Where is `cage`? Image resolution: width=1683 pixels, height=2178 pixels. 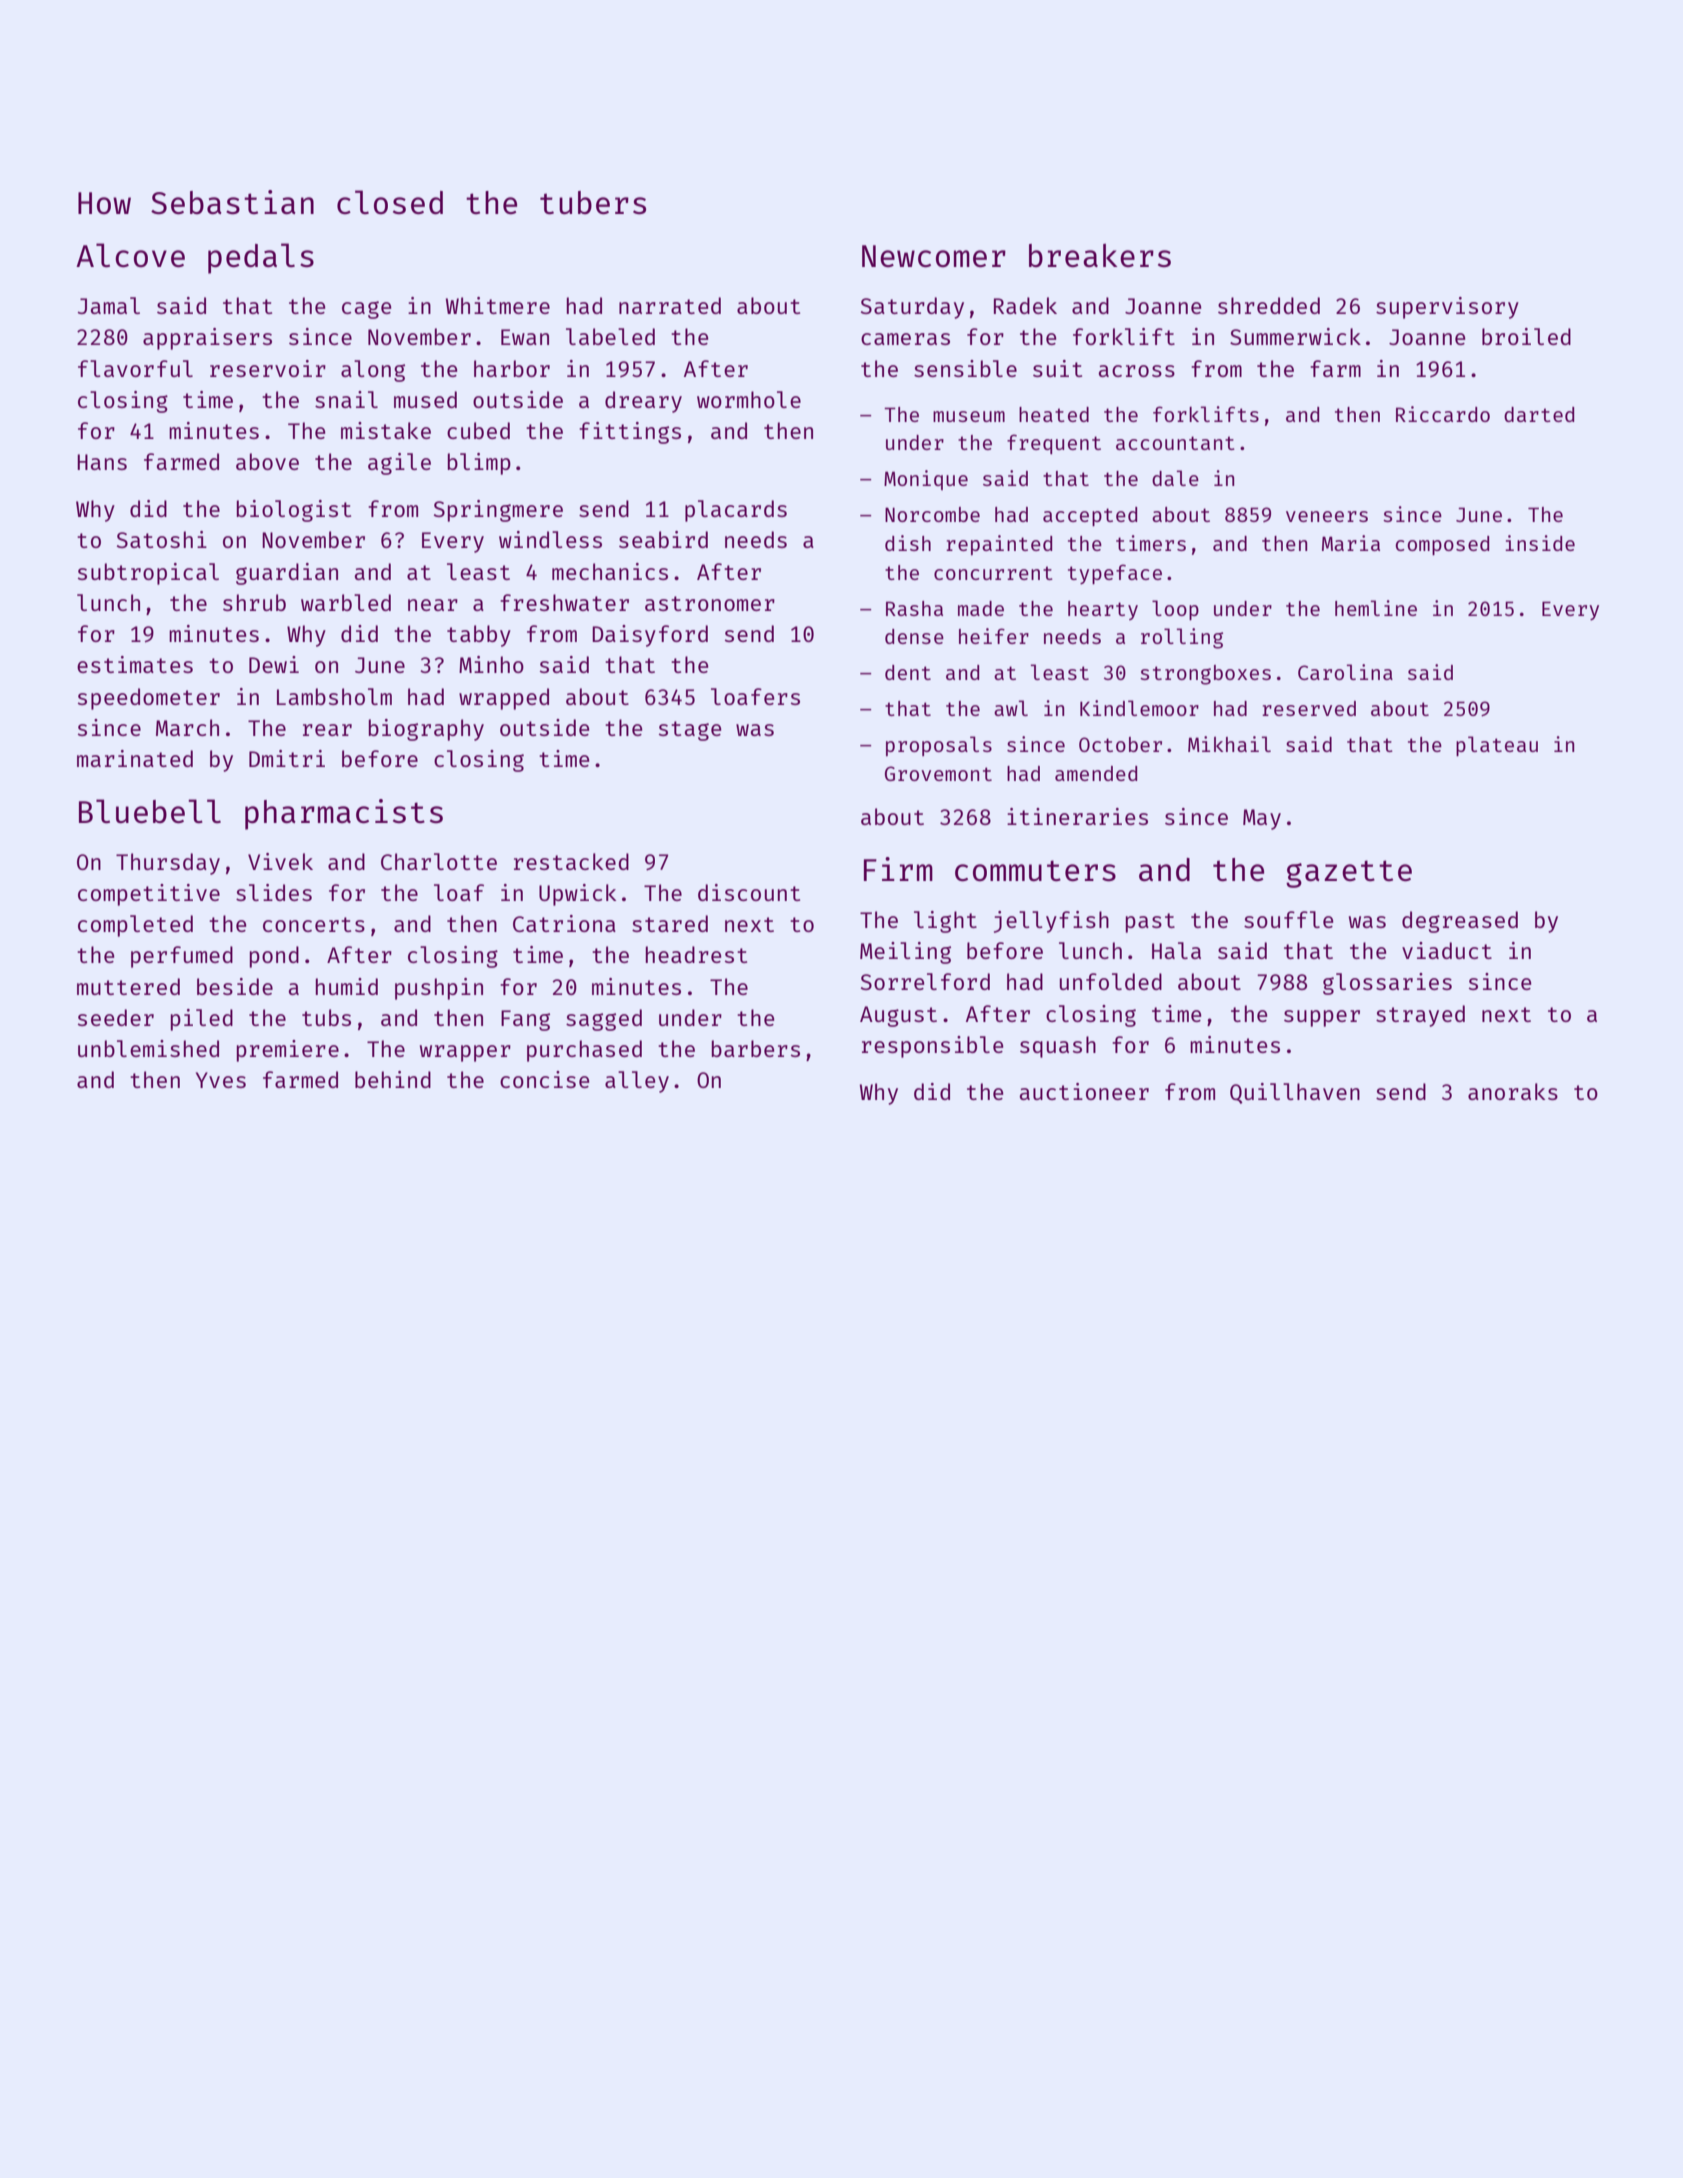 cage is located at coordinates (366, 310).
